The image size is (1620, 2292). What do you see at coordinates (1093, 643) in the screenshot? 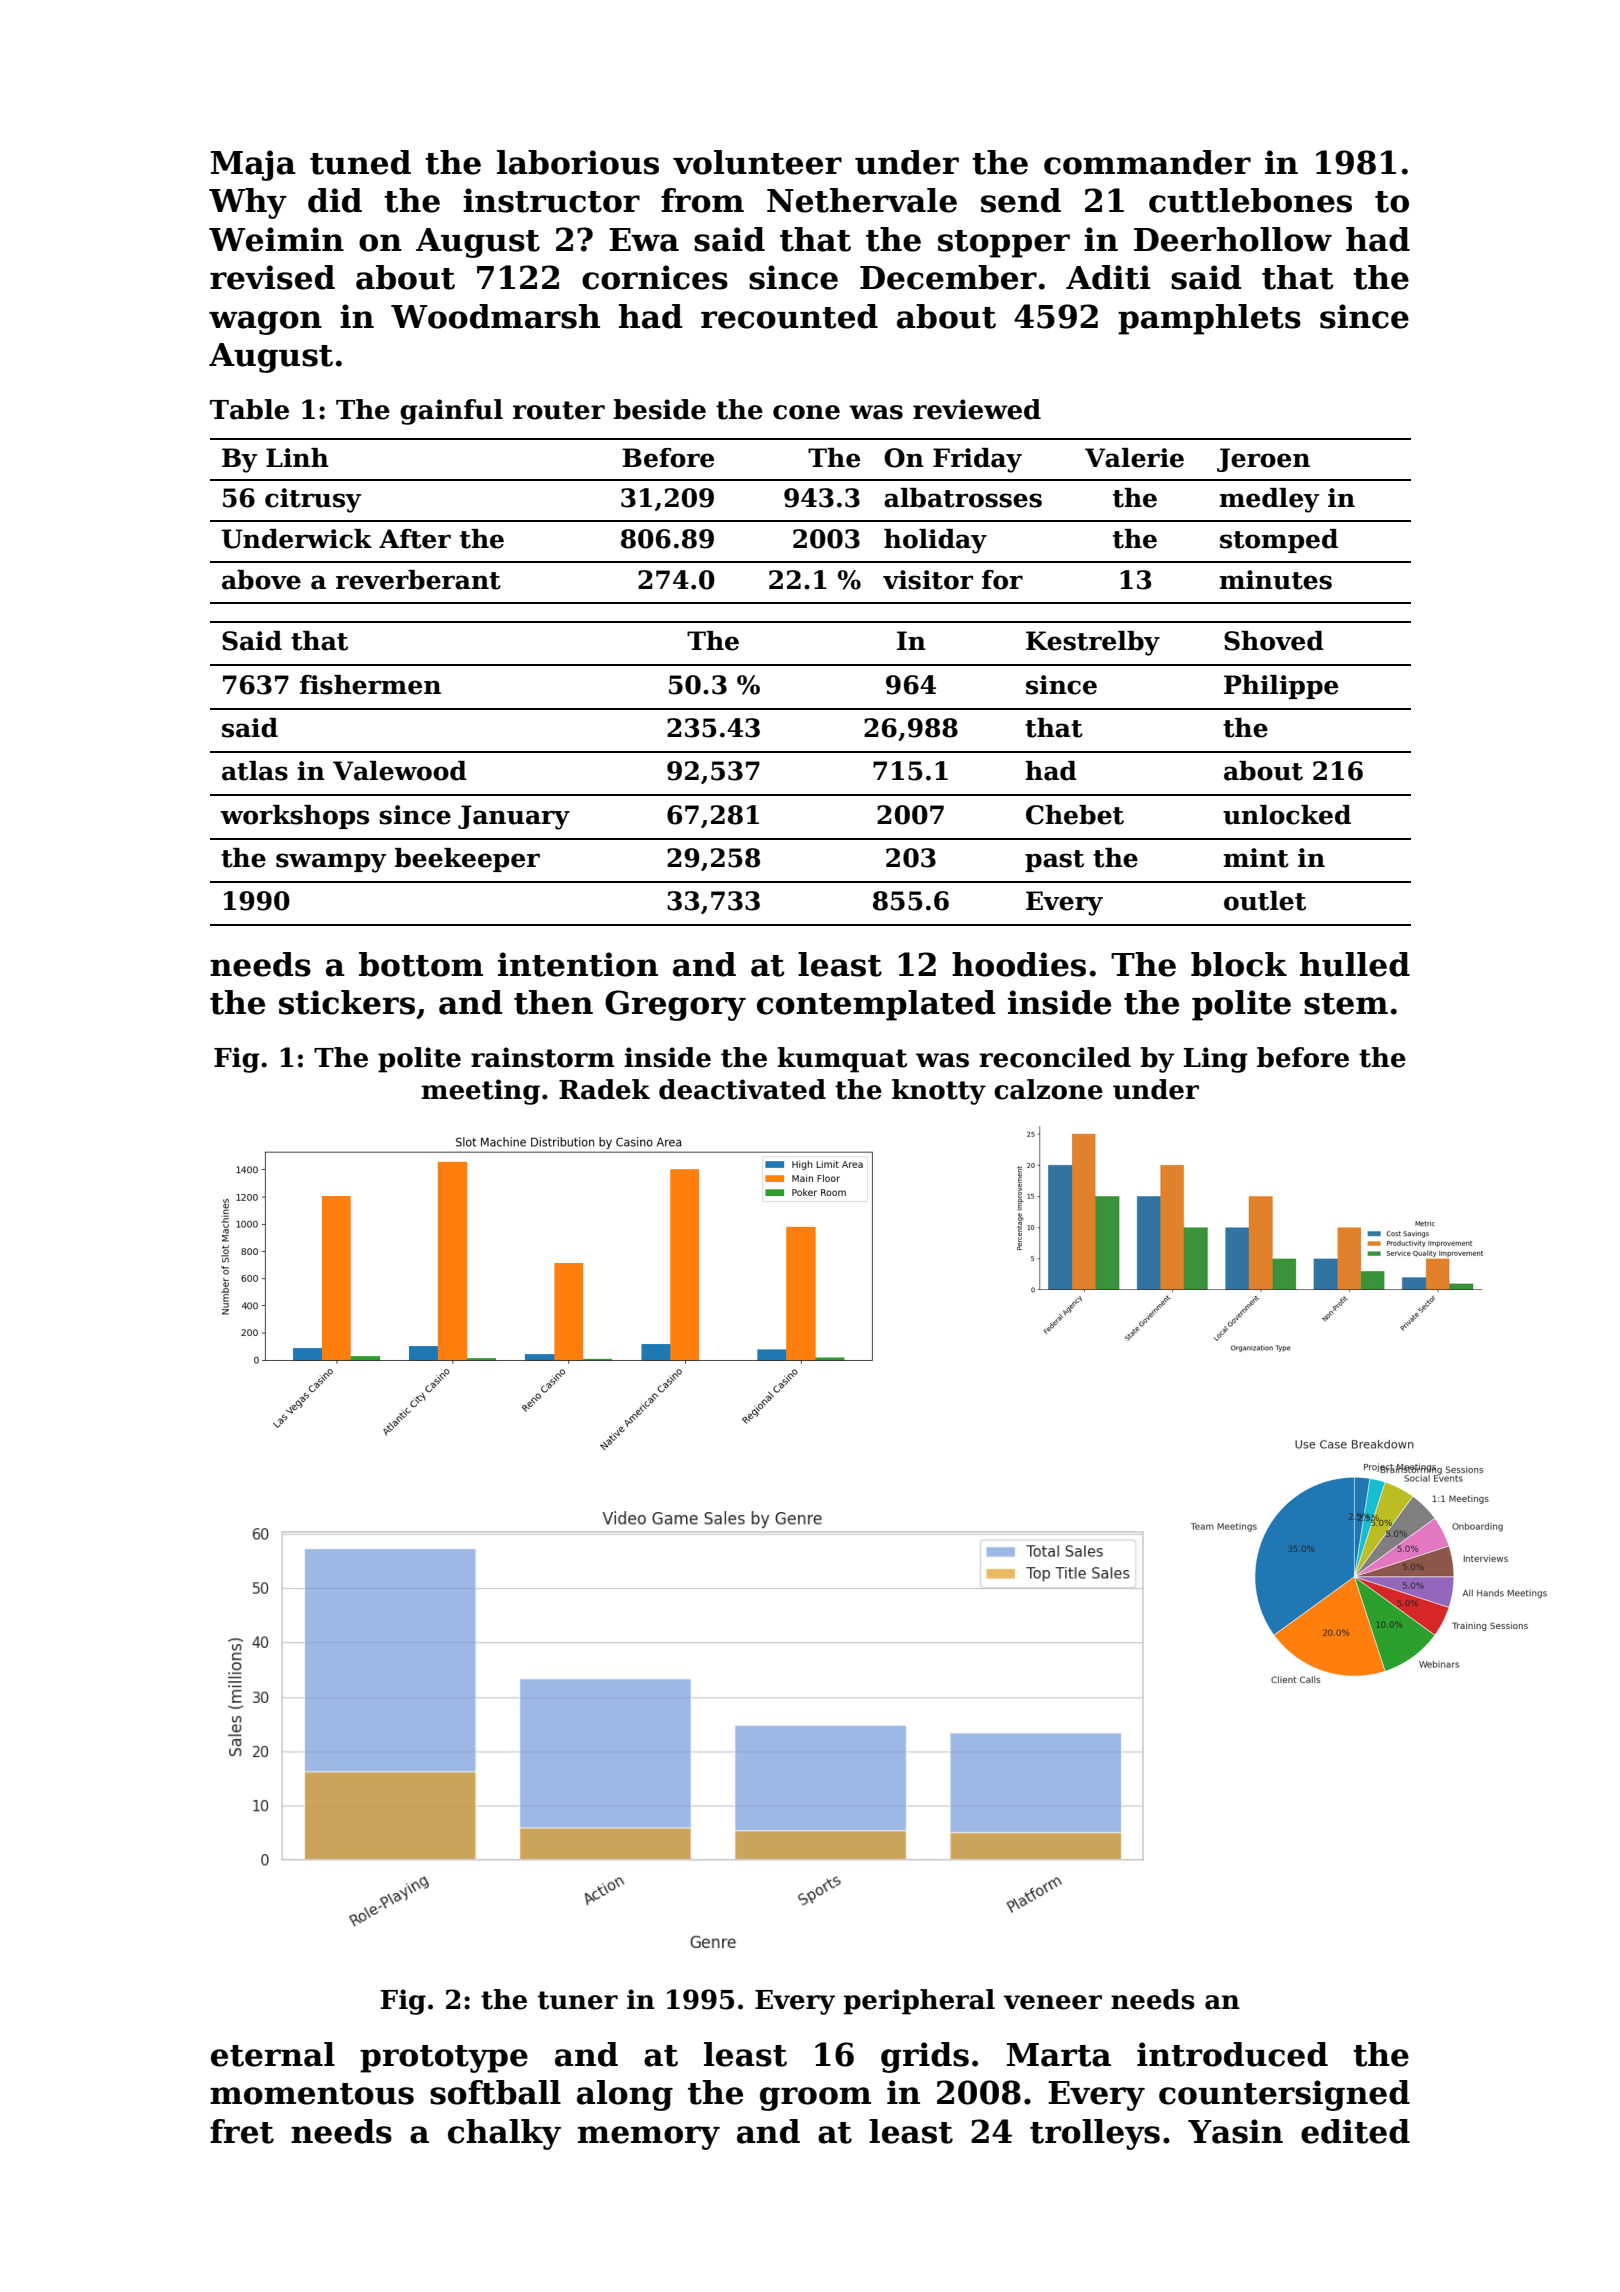
I see `Kestrelby` at bounding box center [1093, 643].
